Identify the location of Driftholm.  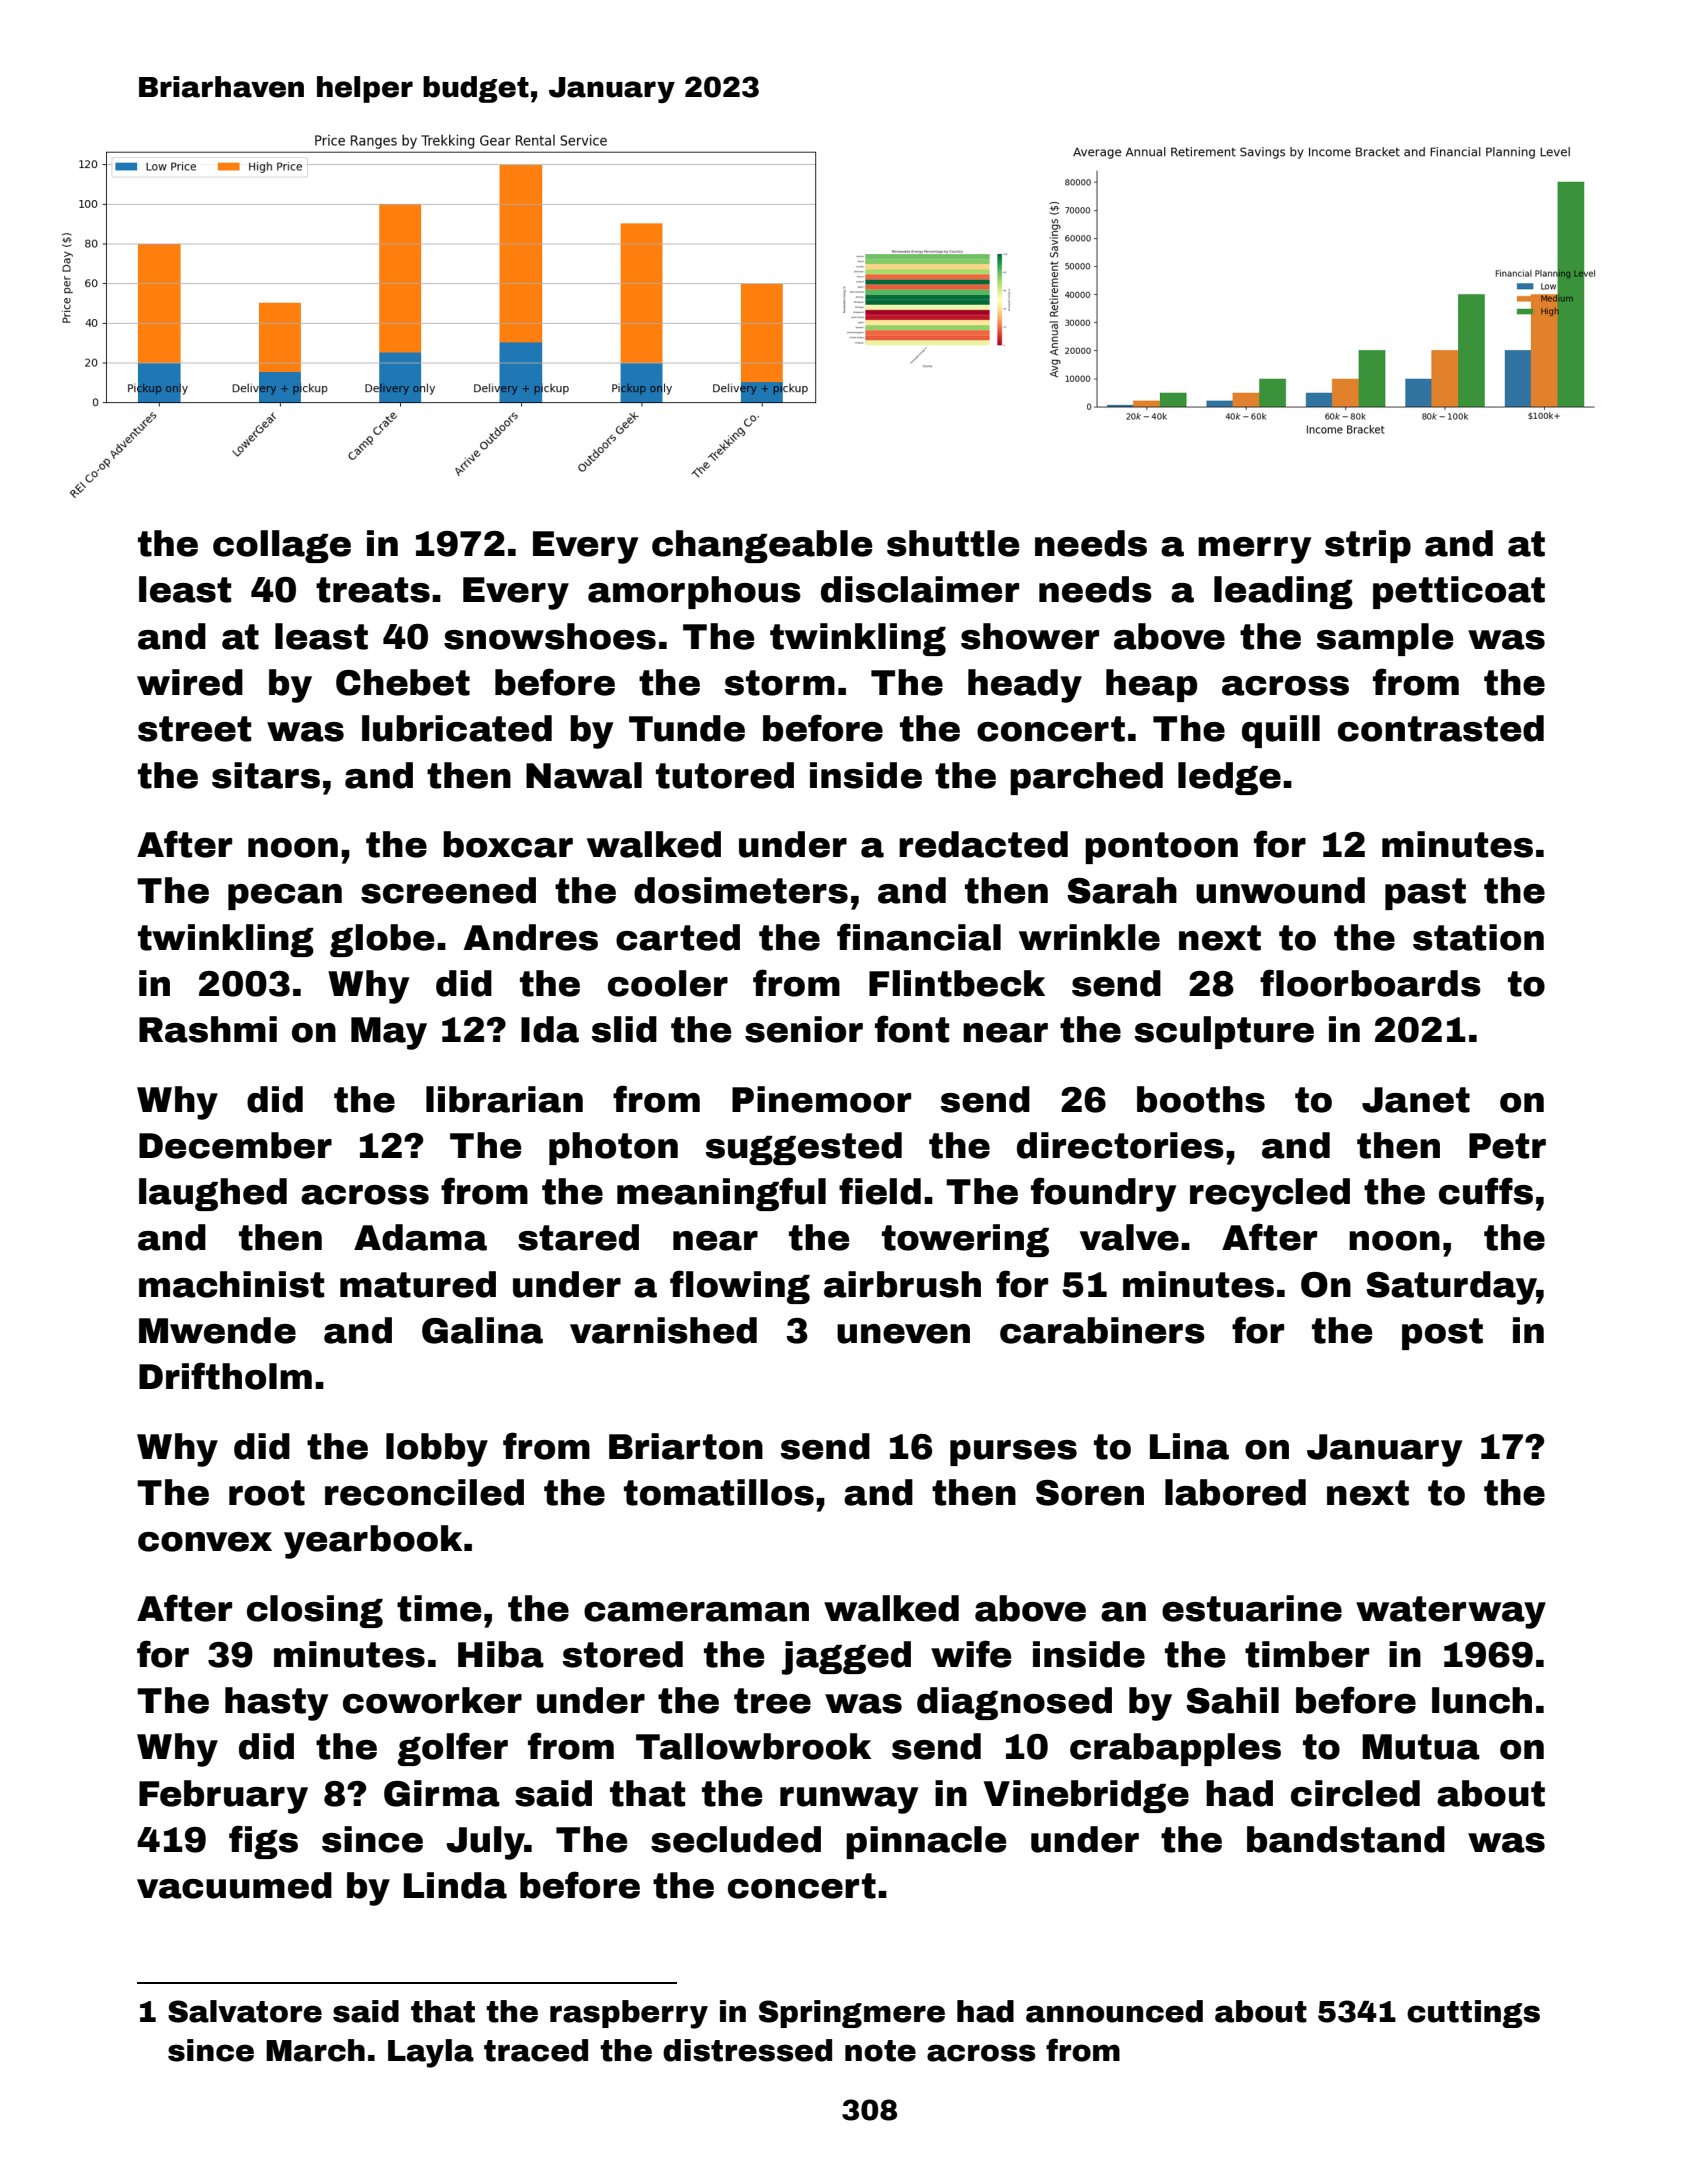
(225, 1376).
